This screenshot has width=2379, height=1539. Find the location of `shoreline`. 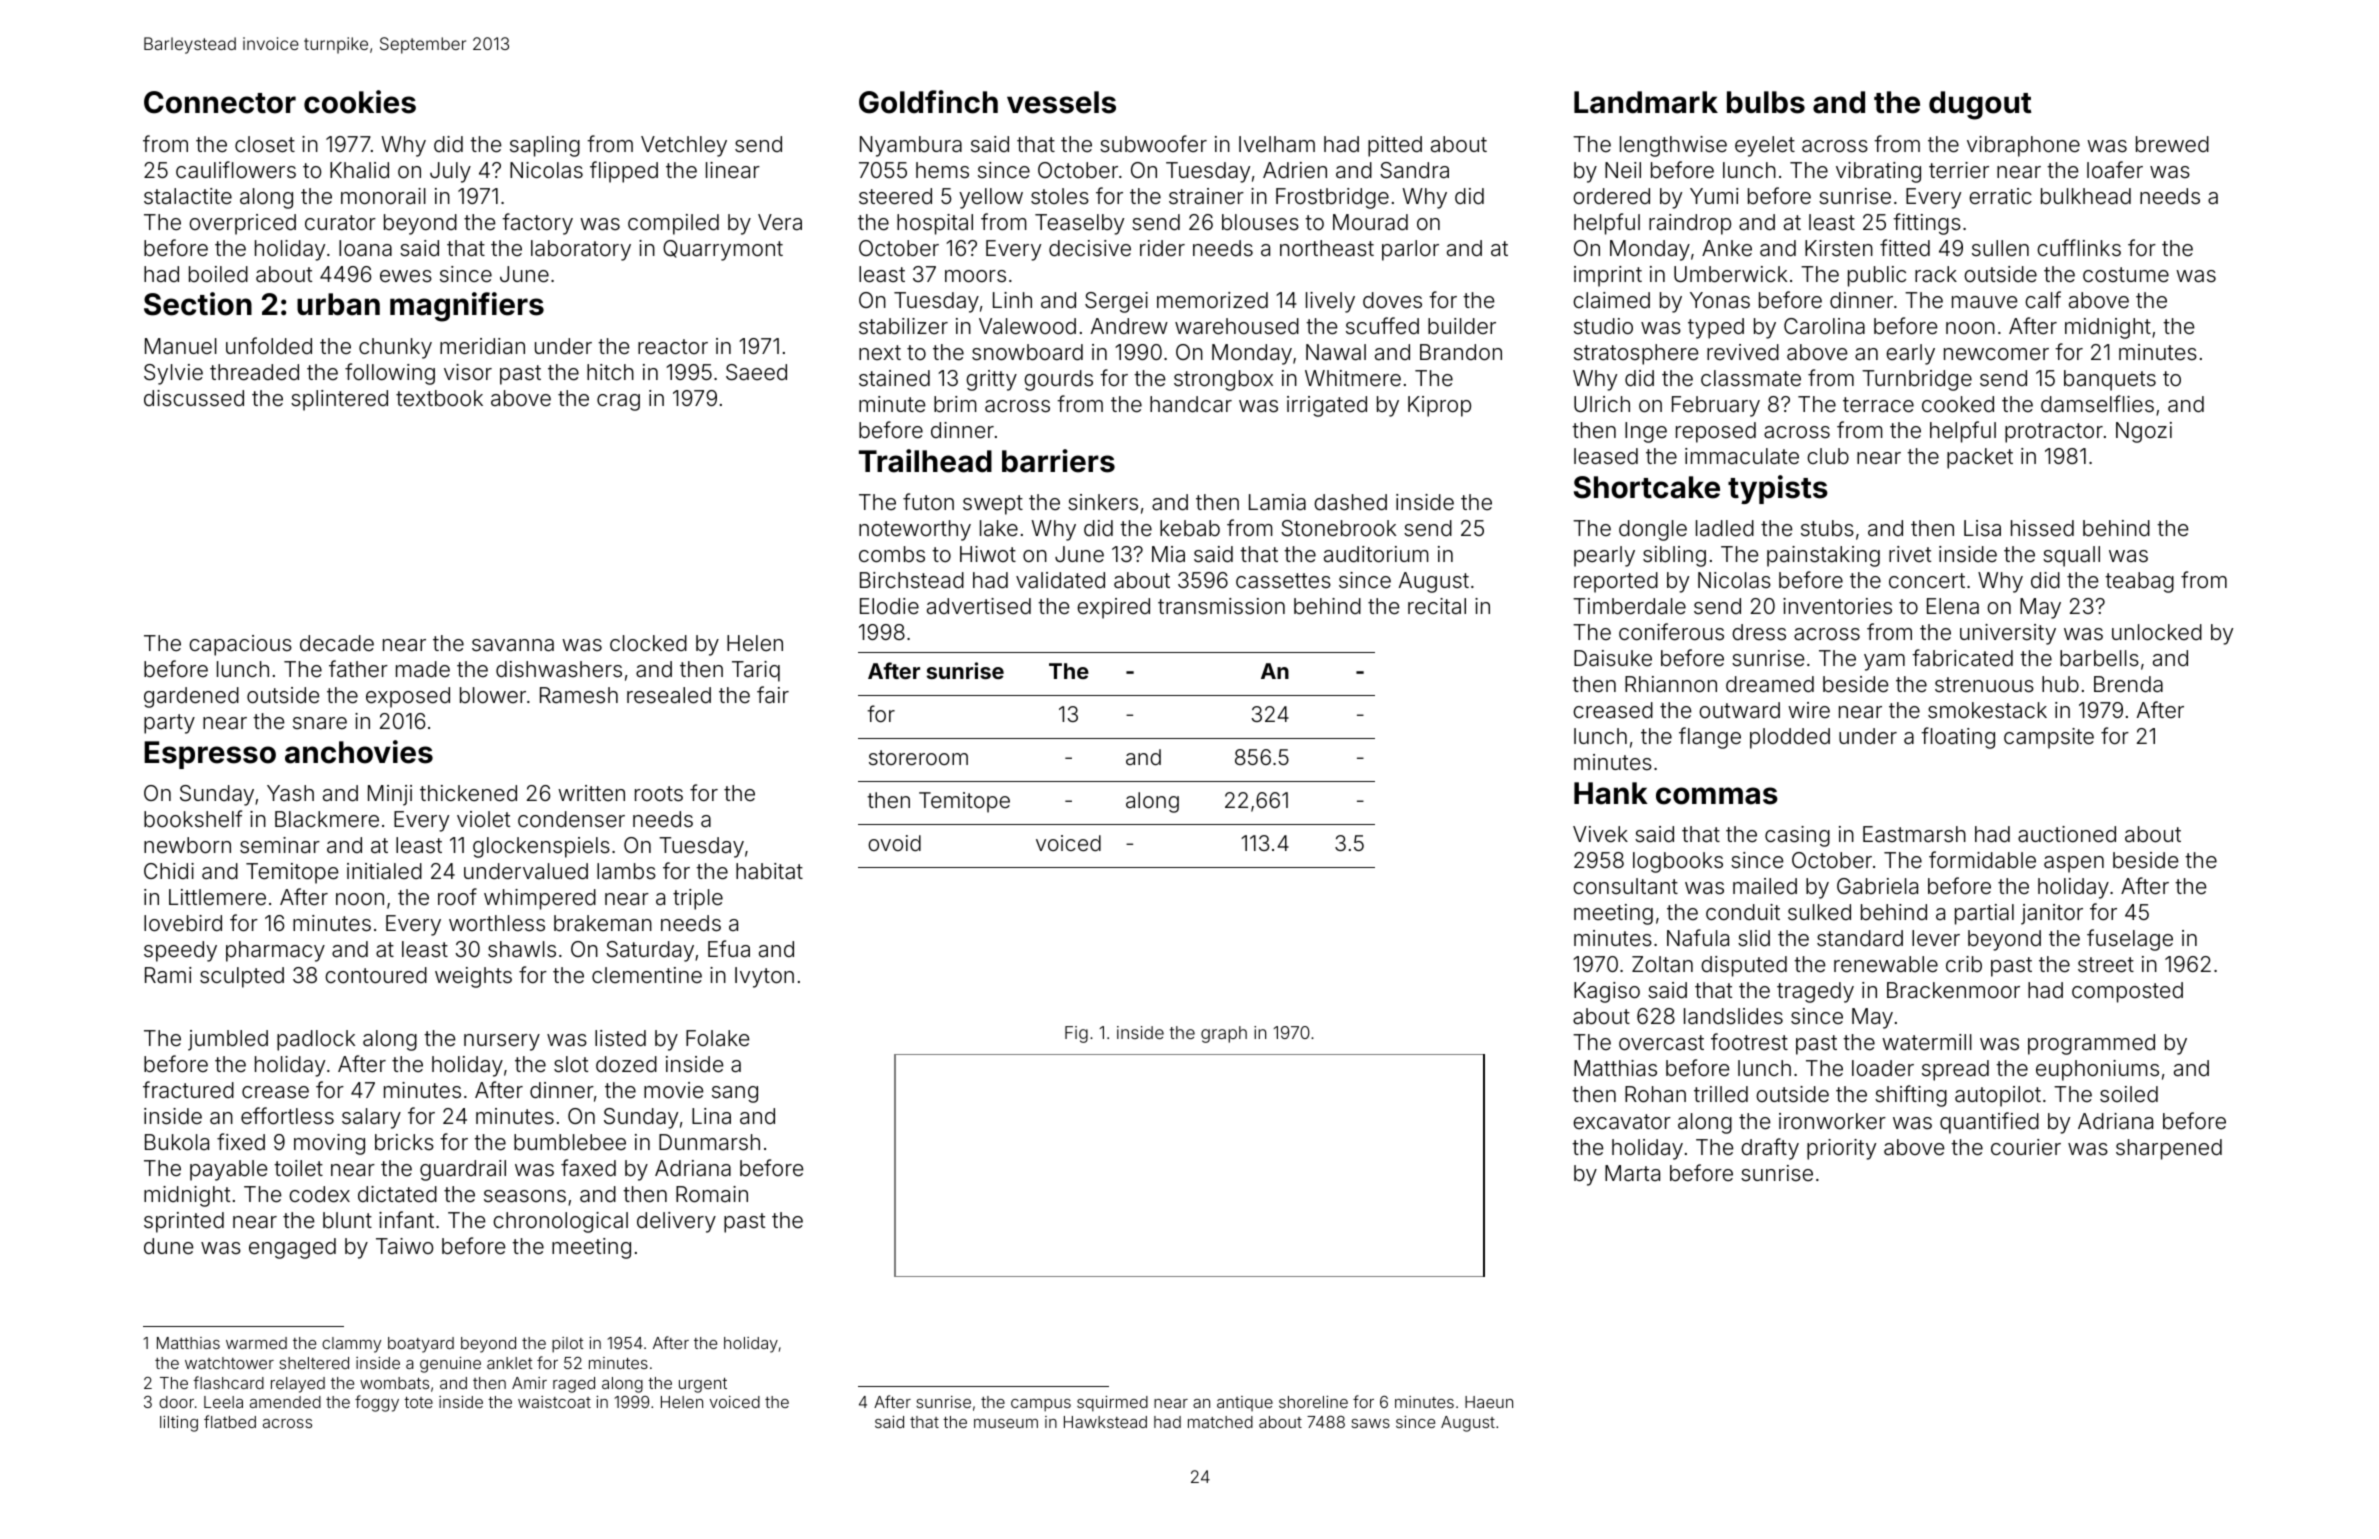

shoreline is located at coordinates (1313, 1402).
